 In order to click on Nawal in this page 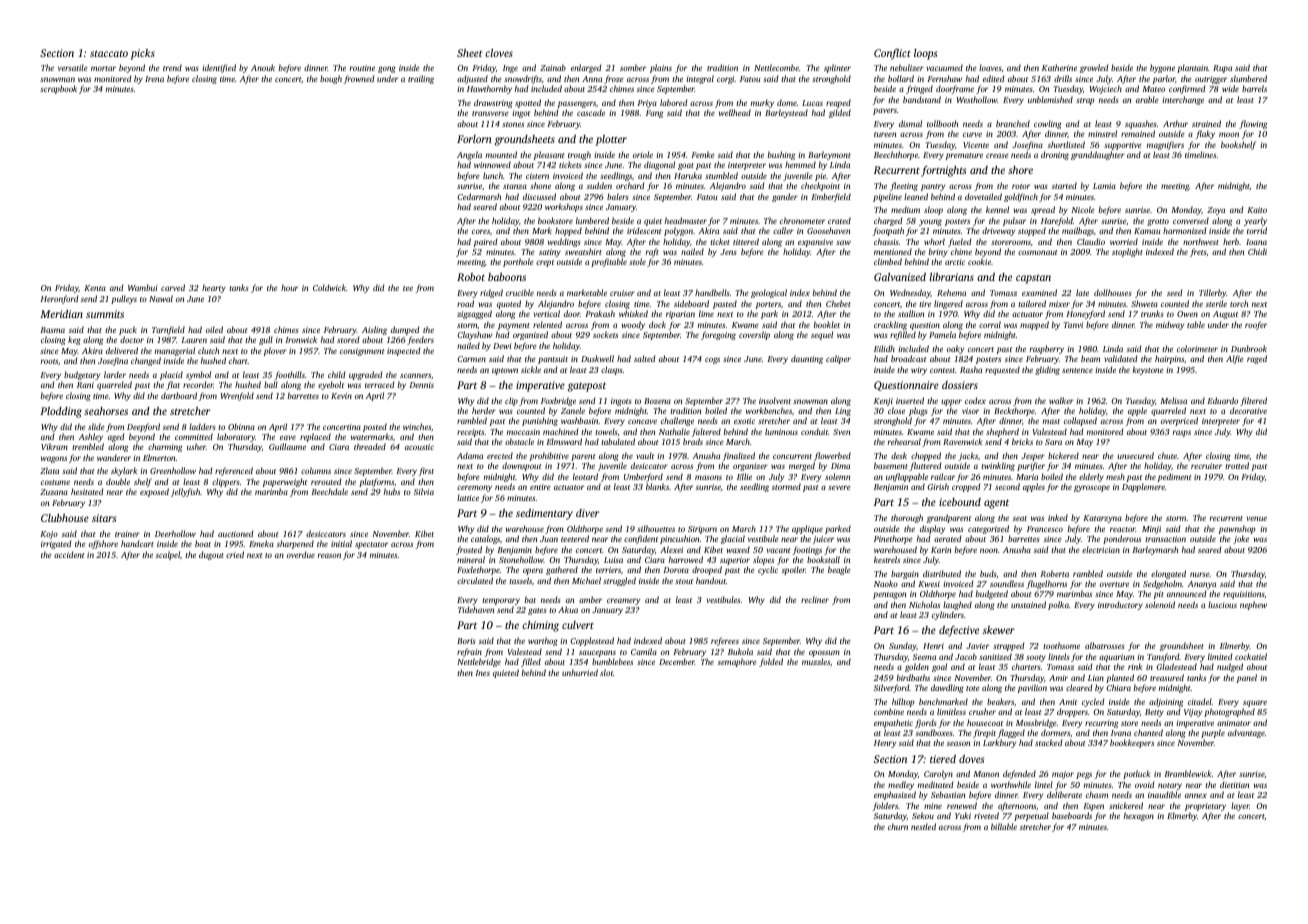, I will do `click(161, 298)`.
